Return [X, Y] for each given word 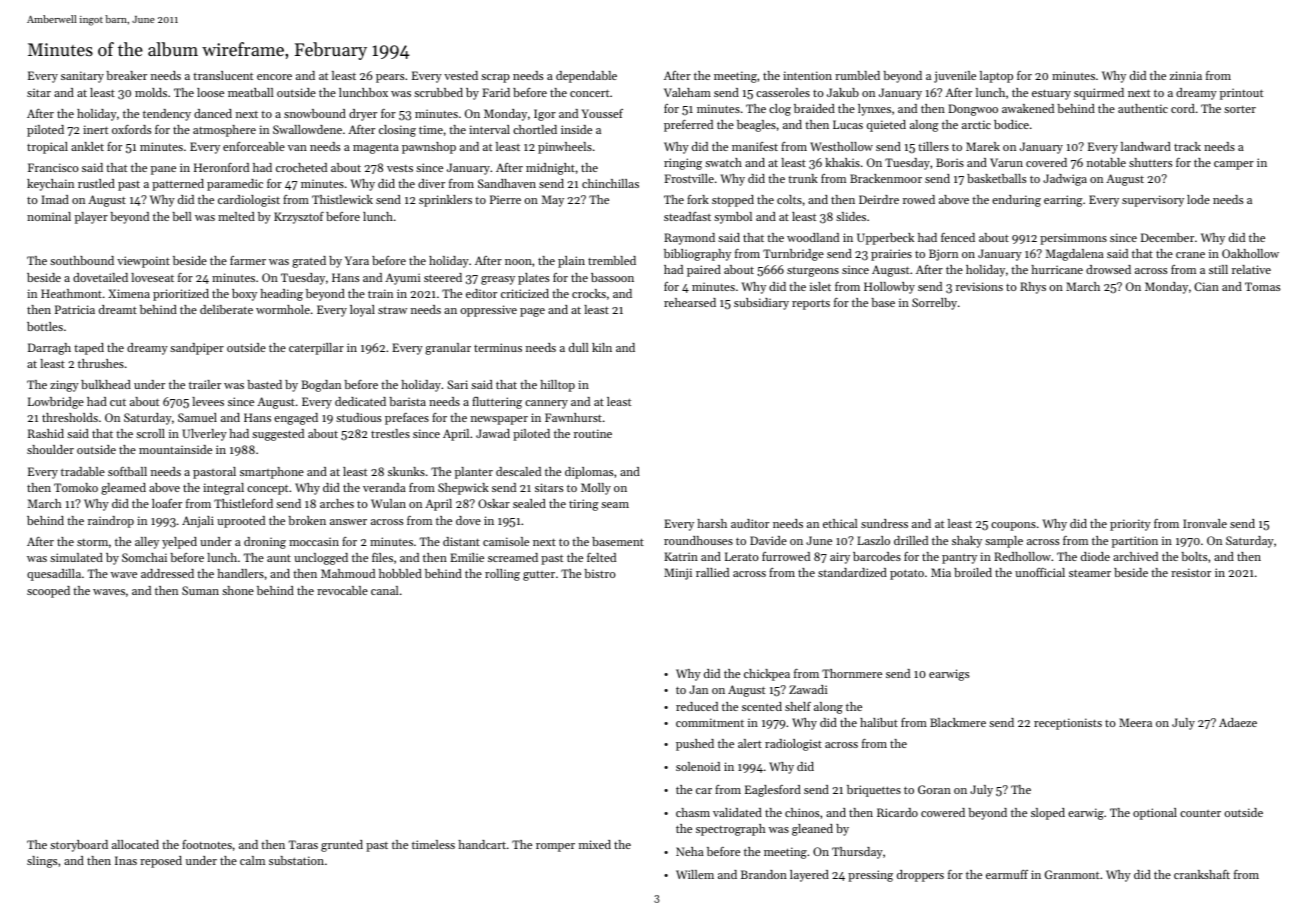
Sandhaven [507, 183]
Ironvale [1205, 523]
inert [95, 129]
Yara [357, 260]
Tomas [1262, 286]
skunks [406, 471]
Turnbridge [793, 255]
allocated [135, 844]
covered [1046, 162]
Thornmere [852, 673]
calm [252, 860]
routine [593, 433]
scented [762, 706]
